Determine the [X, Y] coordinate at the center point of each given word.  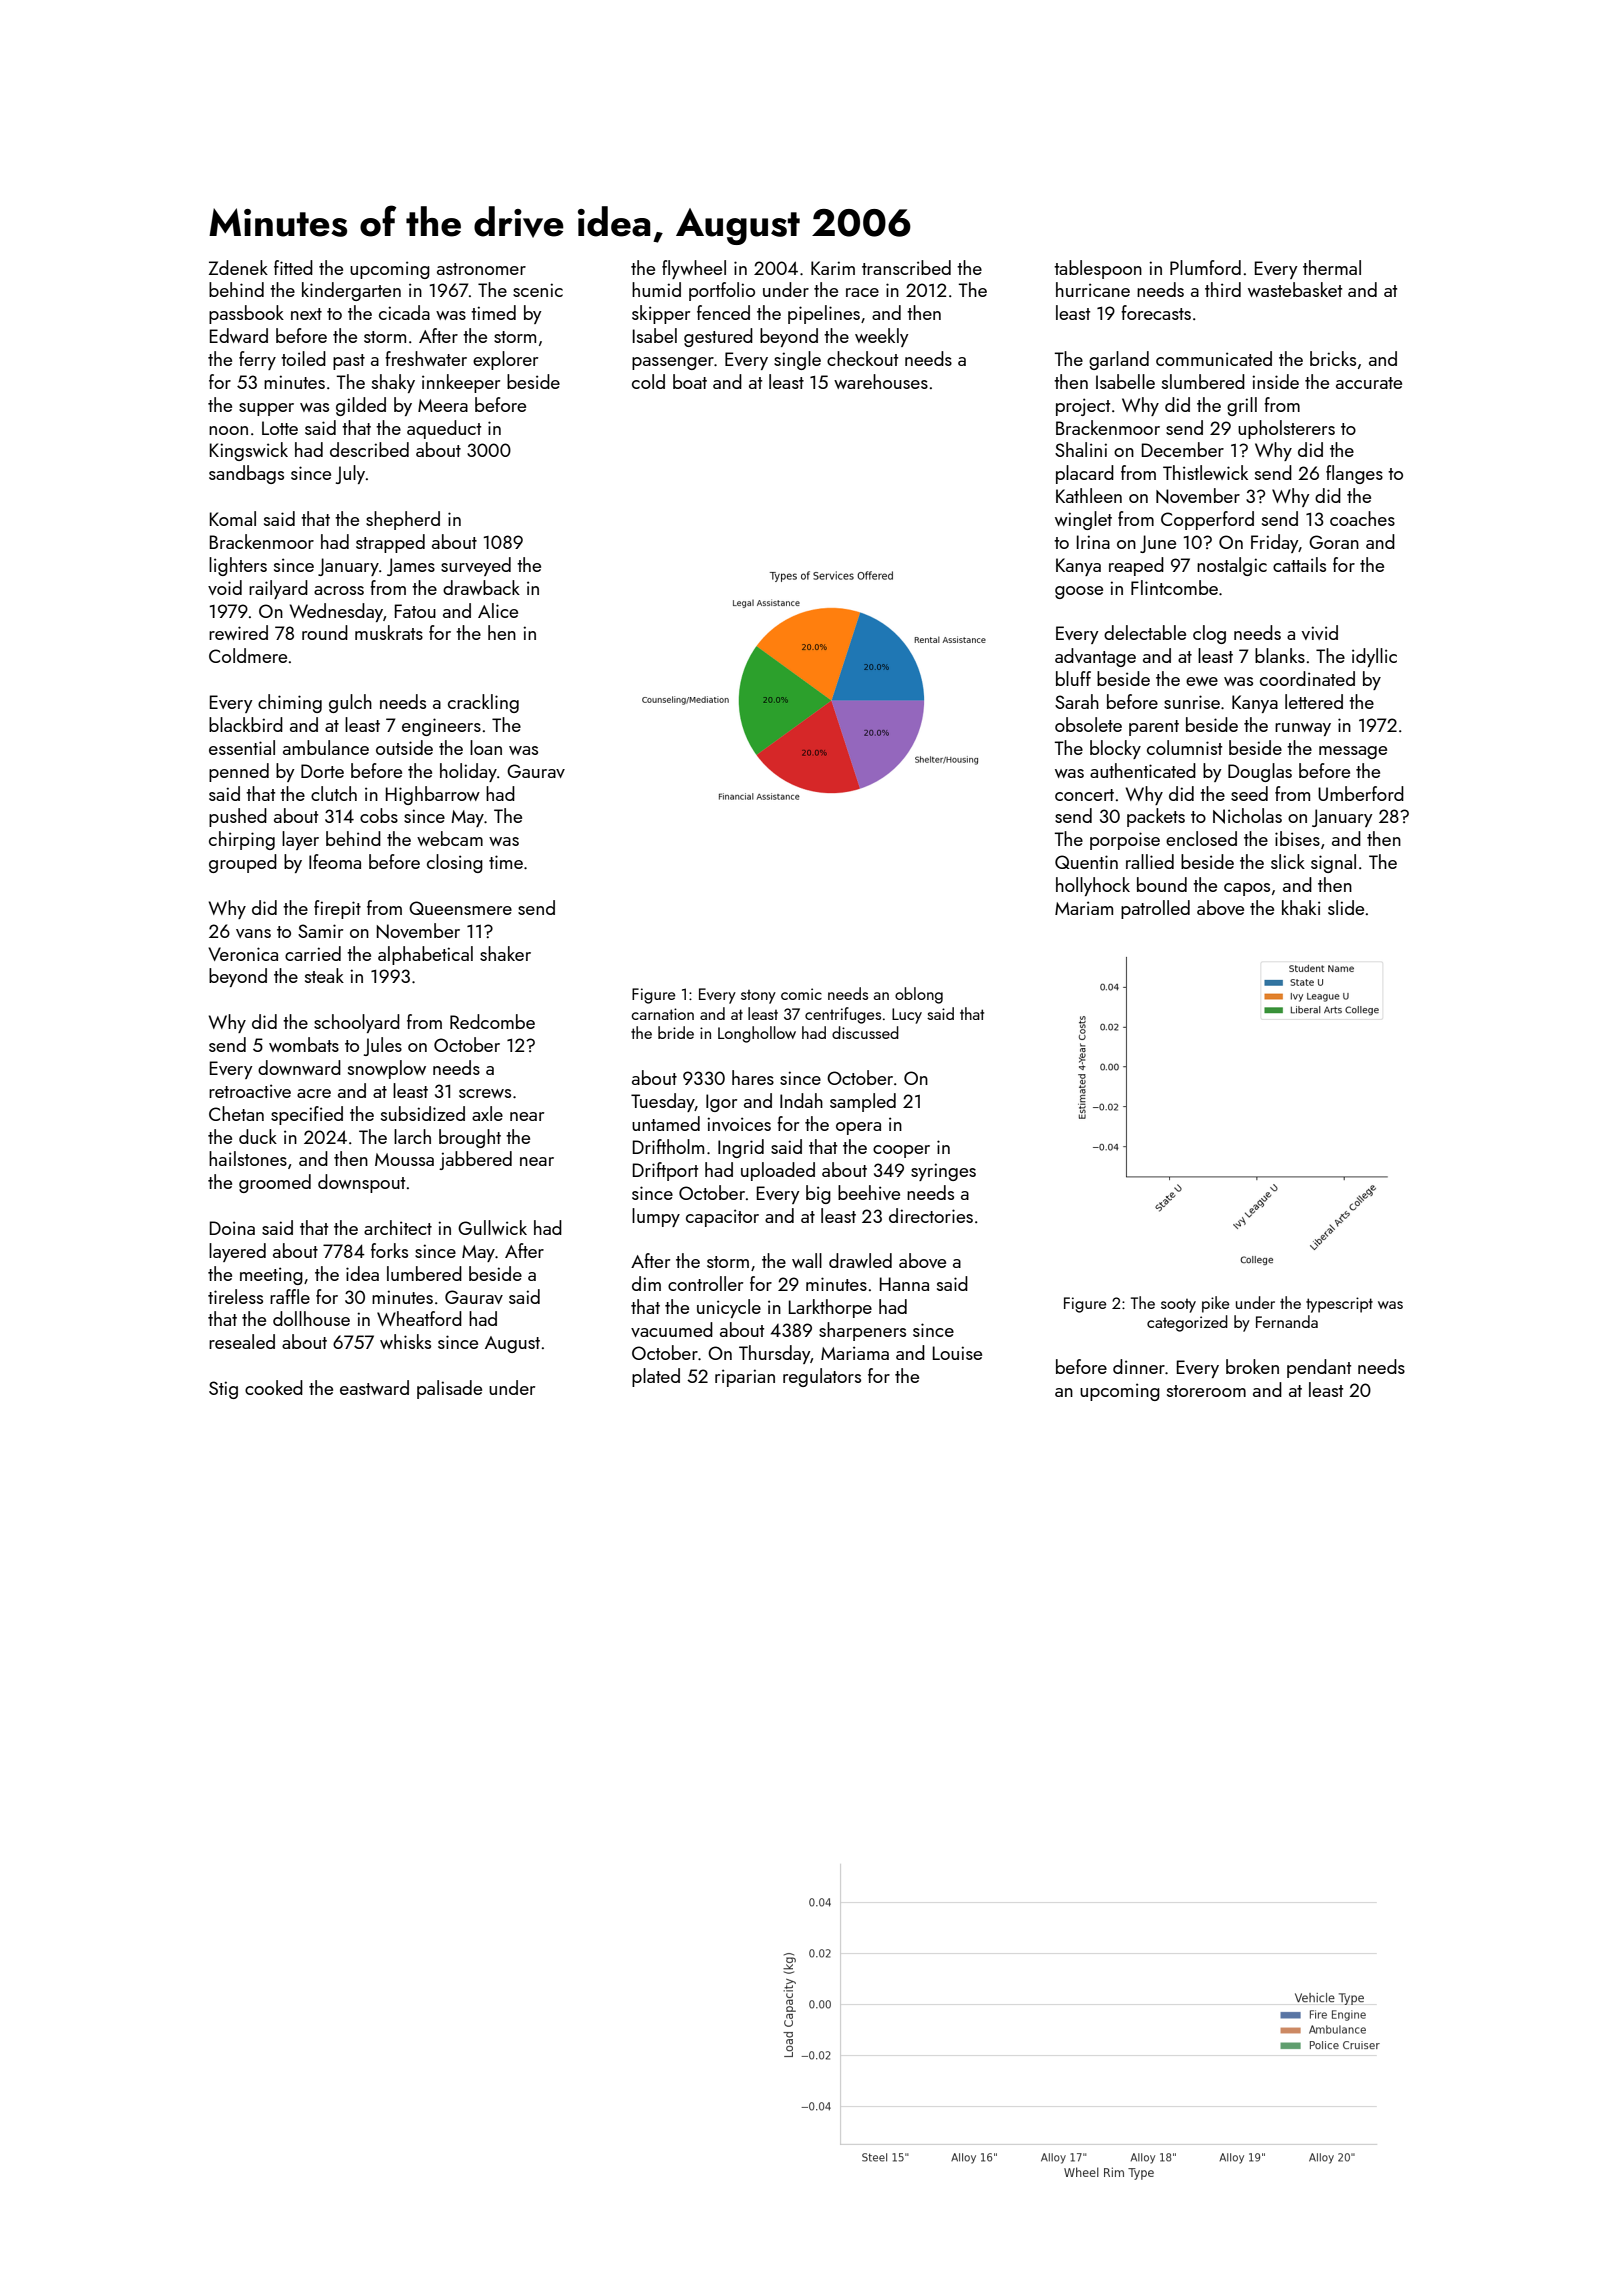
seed [1249, 793]
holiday [468, 772]
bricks [1333, 358]
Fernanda [1287, 1321]
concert [1084, 795]
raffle [290, 1296]
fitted [293, 267]
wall [807, 1260]
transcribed [906, 267]
